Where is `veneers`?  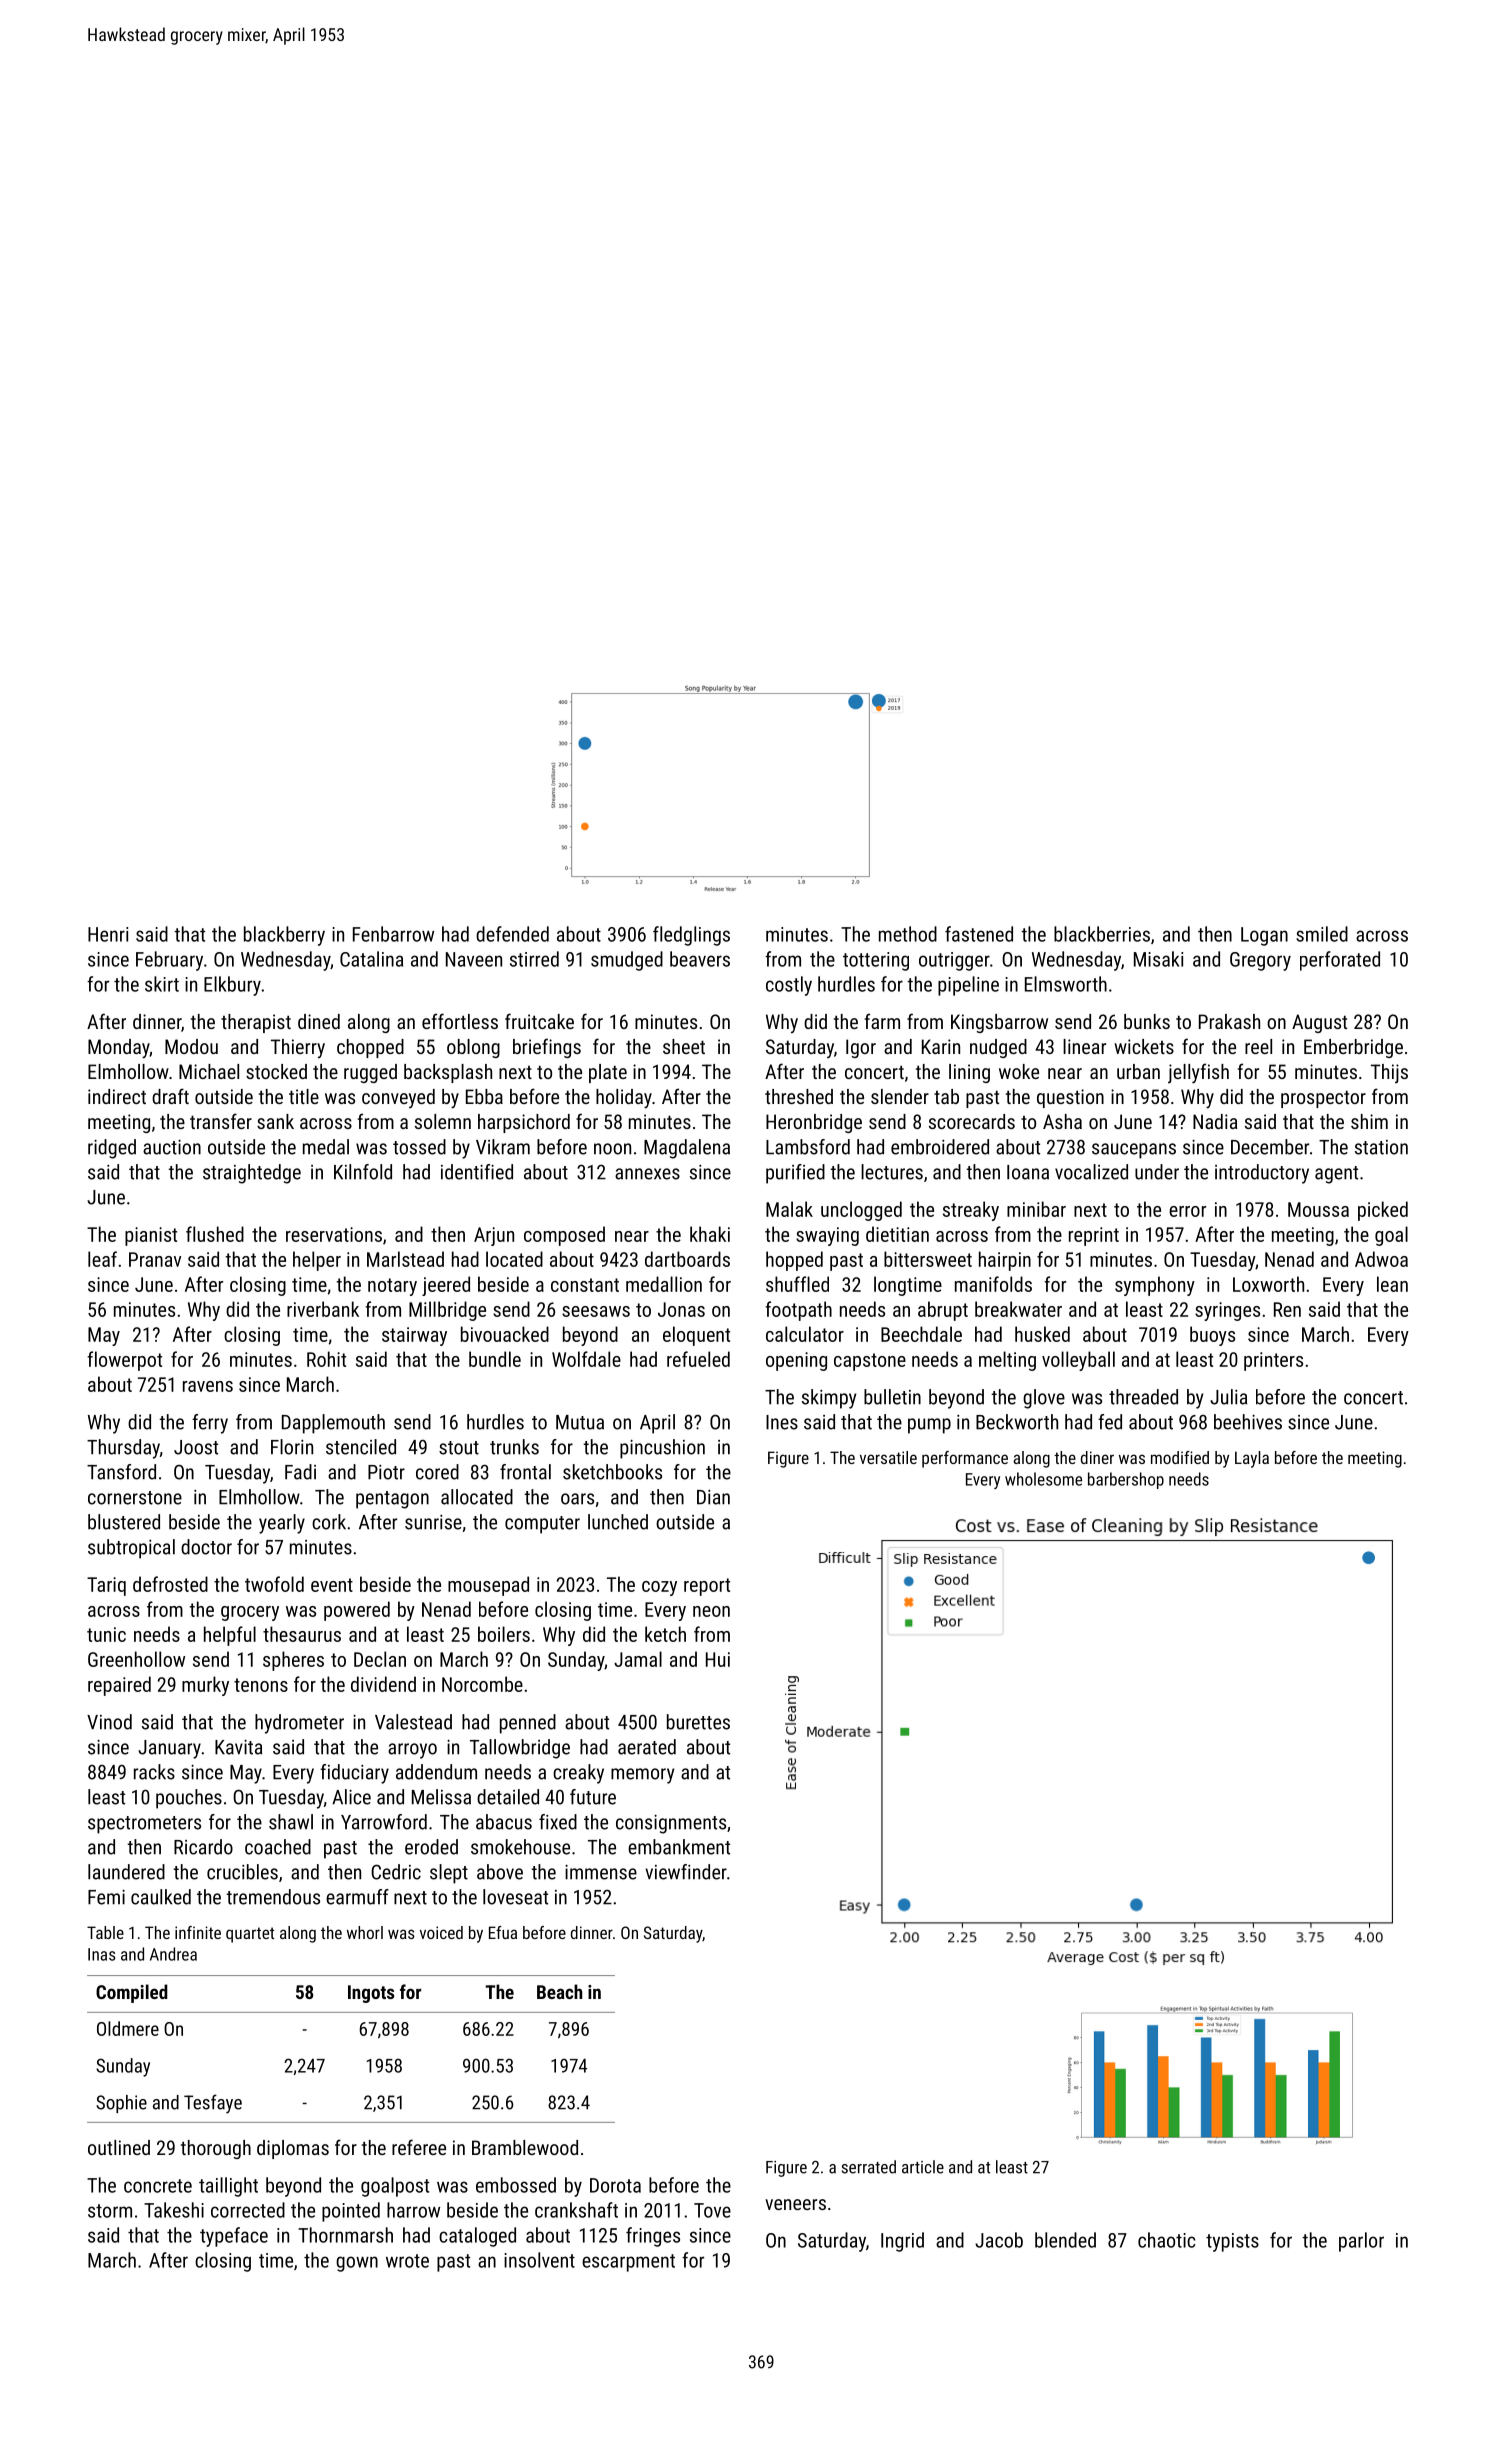
veneers is located at coordinates (795, 2204).
